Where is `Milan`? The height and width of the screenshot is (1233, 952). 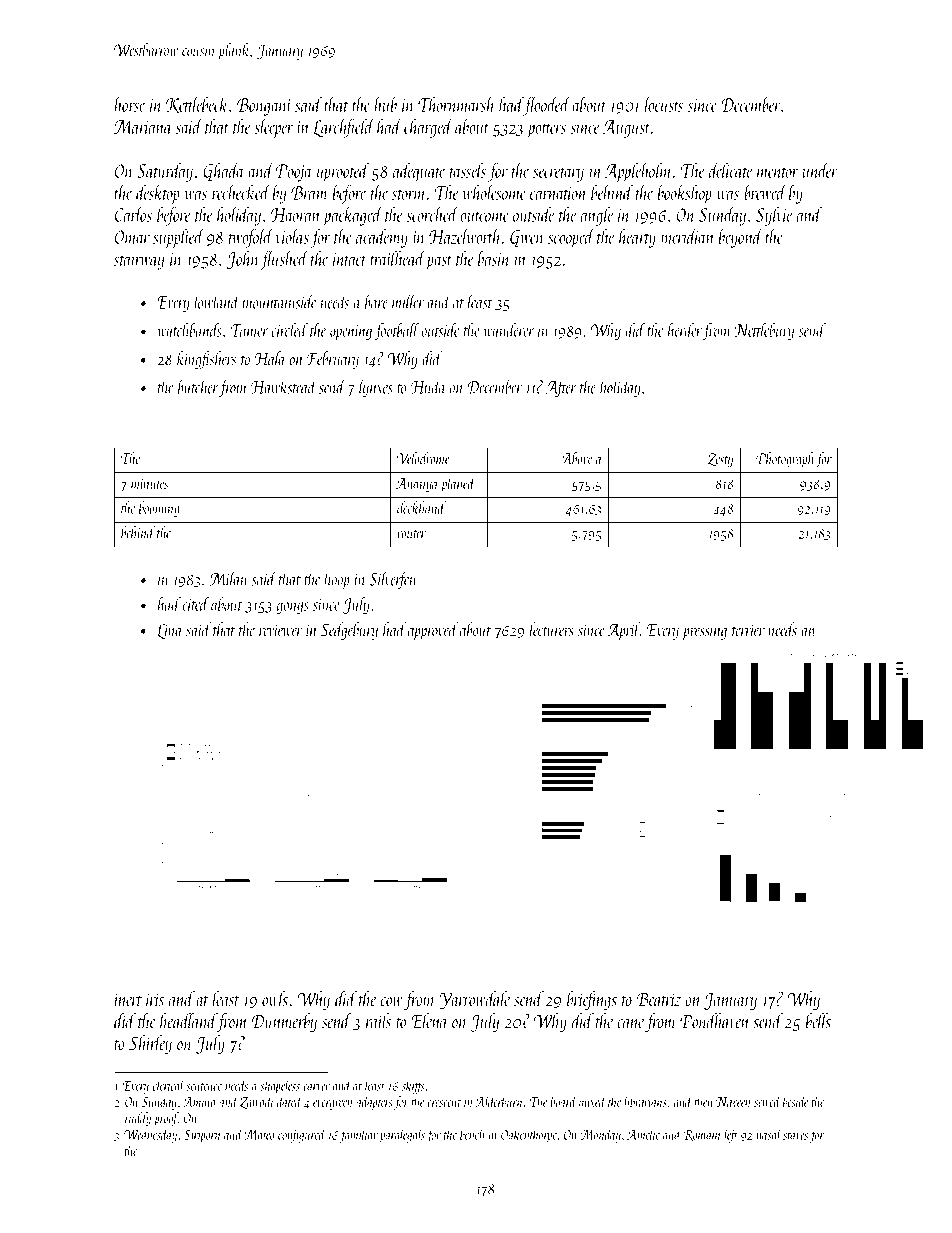
Milan is located at coordinates (228, 578).
